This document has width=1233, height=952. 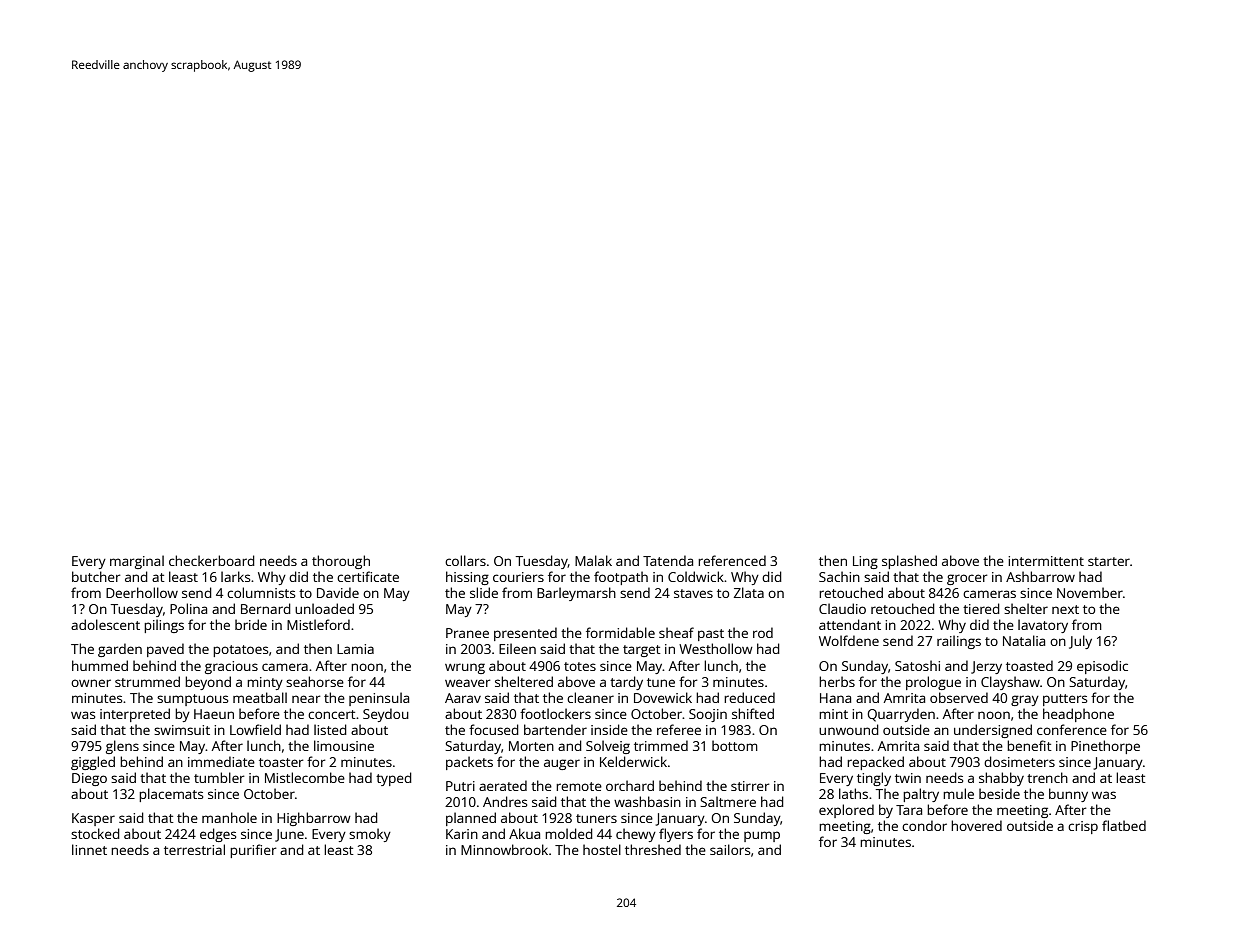 I want to click on staves, so click(x=693, y=593).
